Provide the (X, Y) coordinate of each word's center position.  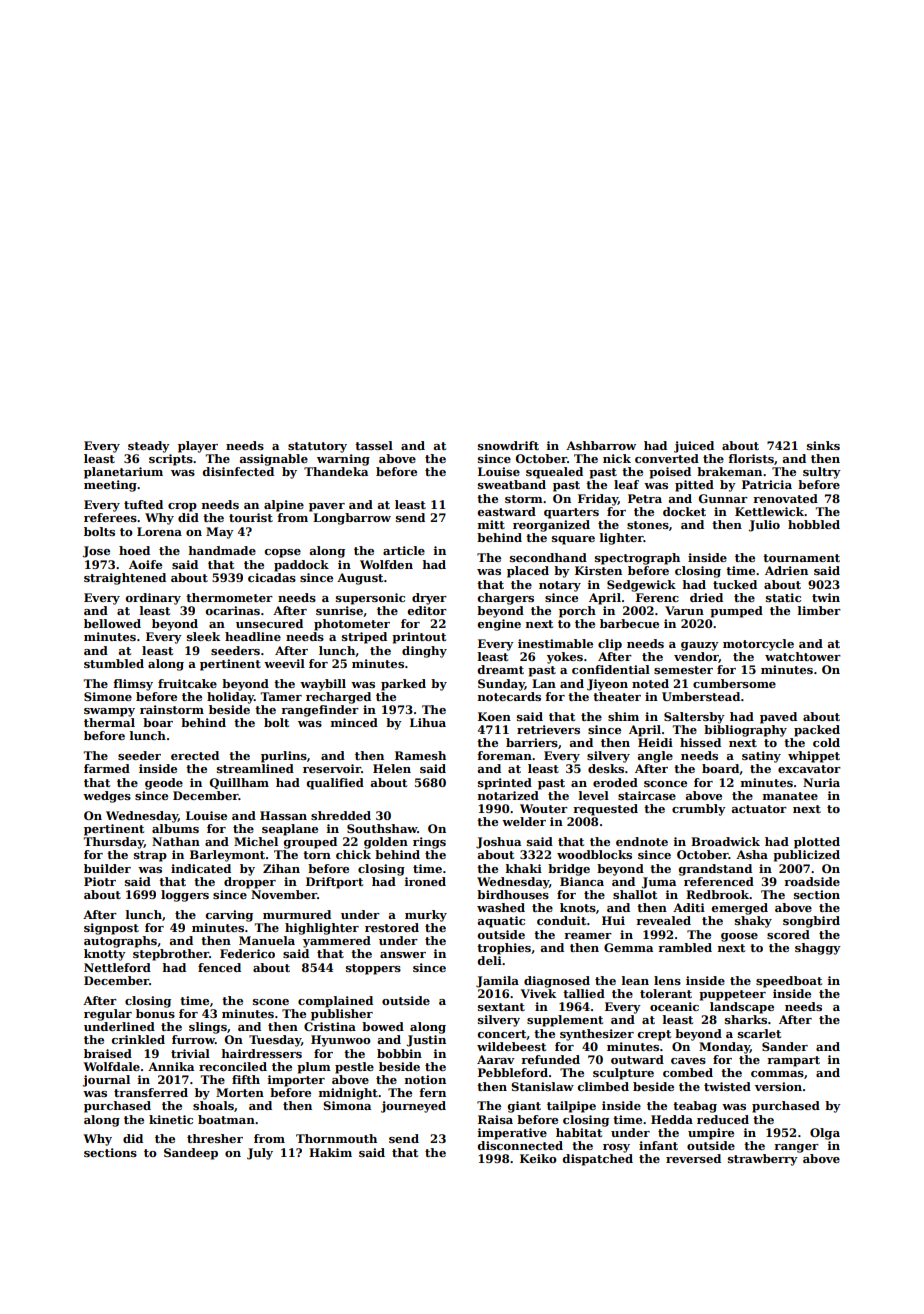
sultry (822, 473)
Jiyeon (607, 685)
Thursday (113, 843)
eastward (507, 511)
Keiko (538, 1158)
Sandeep (191, 1154)
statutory (317, 447)
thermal (109, 722)
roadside (812, 881)
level (594, 795)
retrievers (548, 729)
